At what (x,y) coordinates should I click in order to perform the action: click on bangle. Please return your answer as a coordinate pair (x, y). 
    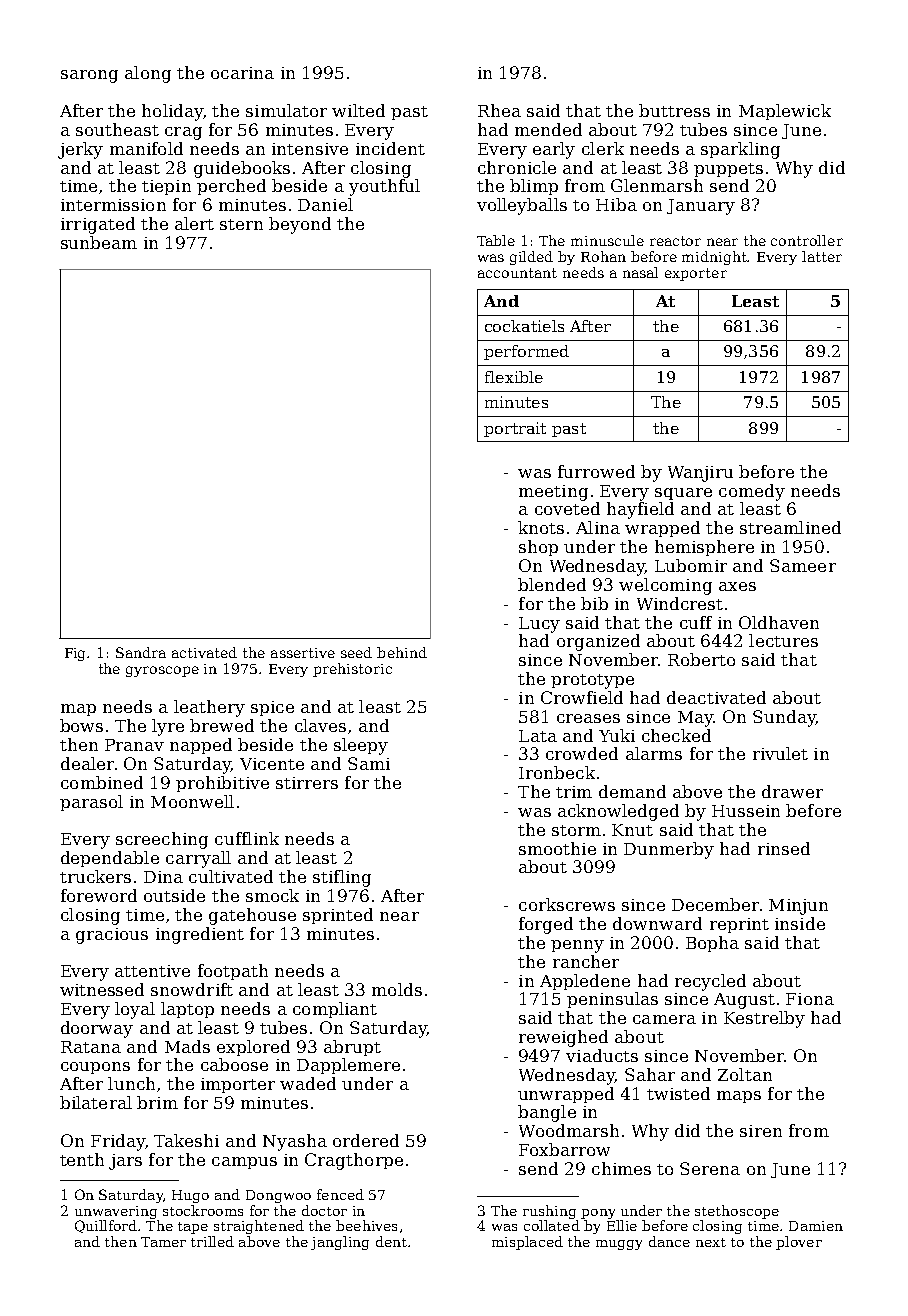
    Looking at the image, I should click on (547, 1113).
